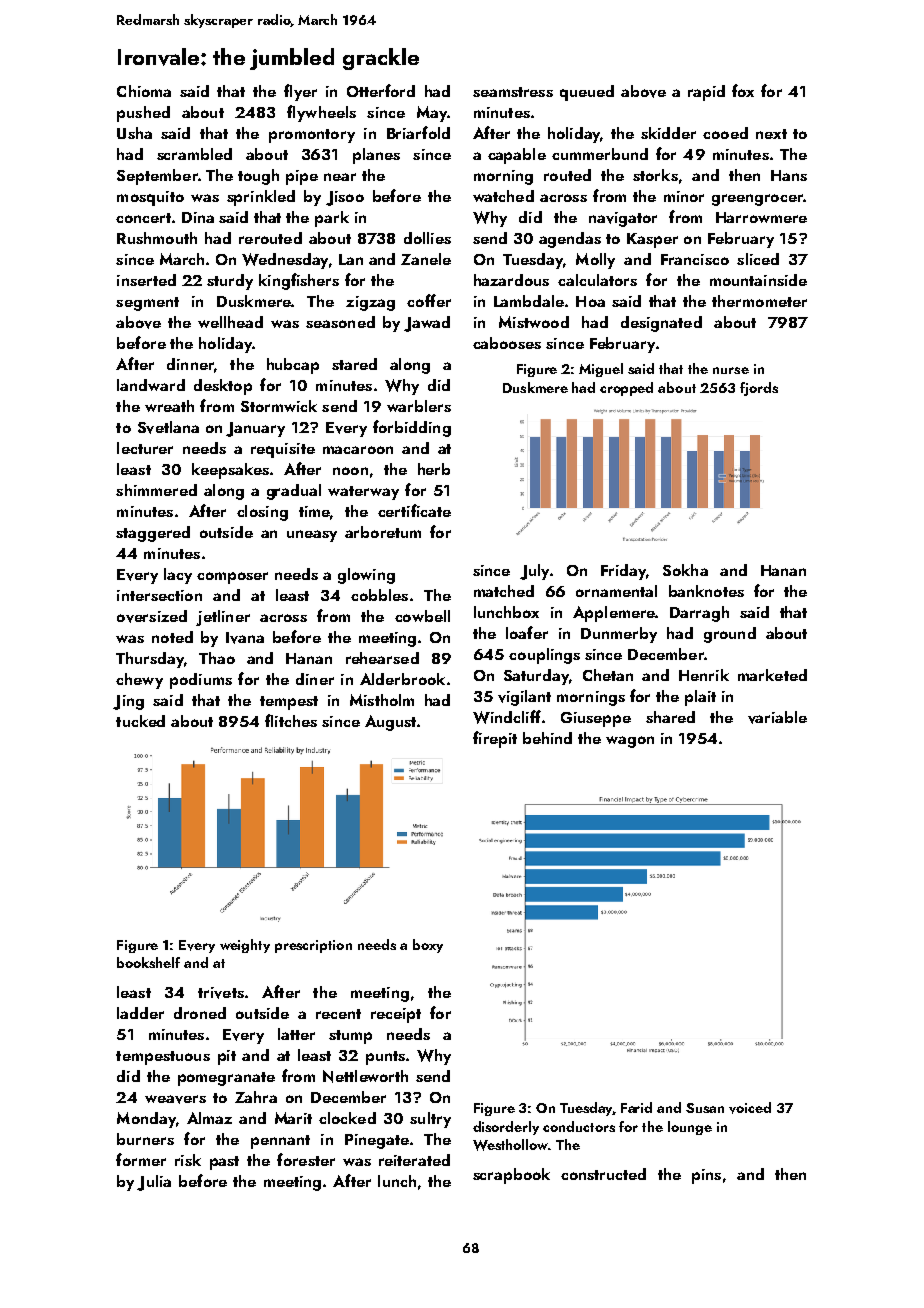  Describe the element at coordinates (140, 721) in the screenshot. I see `tucked` at that location.
